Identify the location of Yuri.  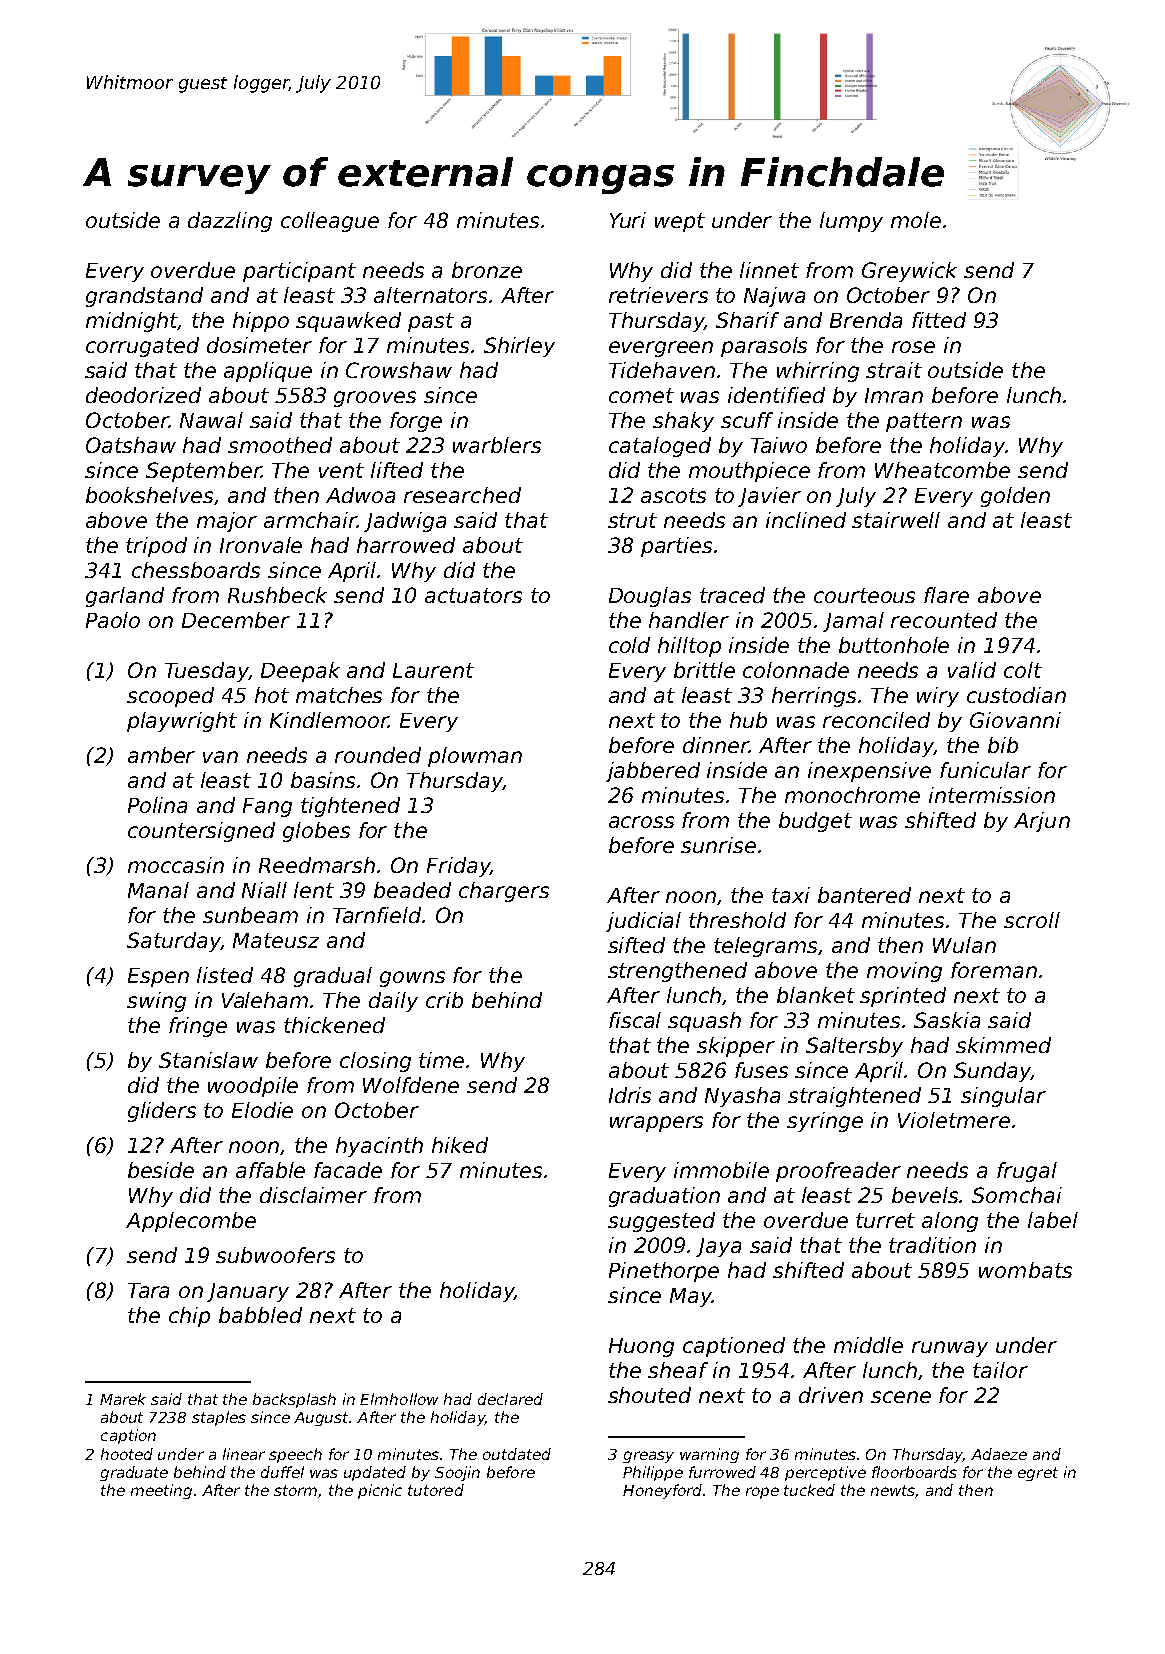
(628, 220).
